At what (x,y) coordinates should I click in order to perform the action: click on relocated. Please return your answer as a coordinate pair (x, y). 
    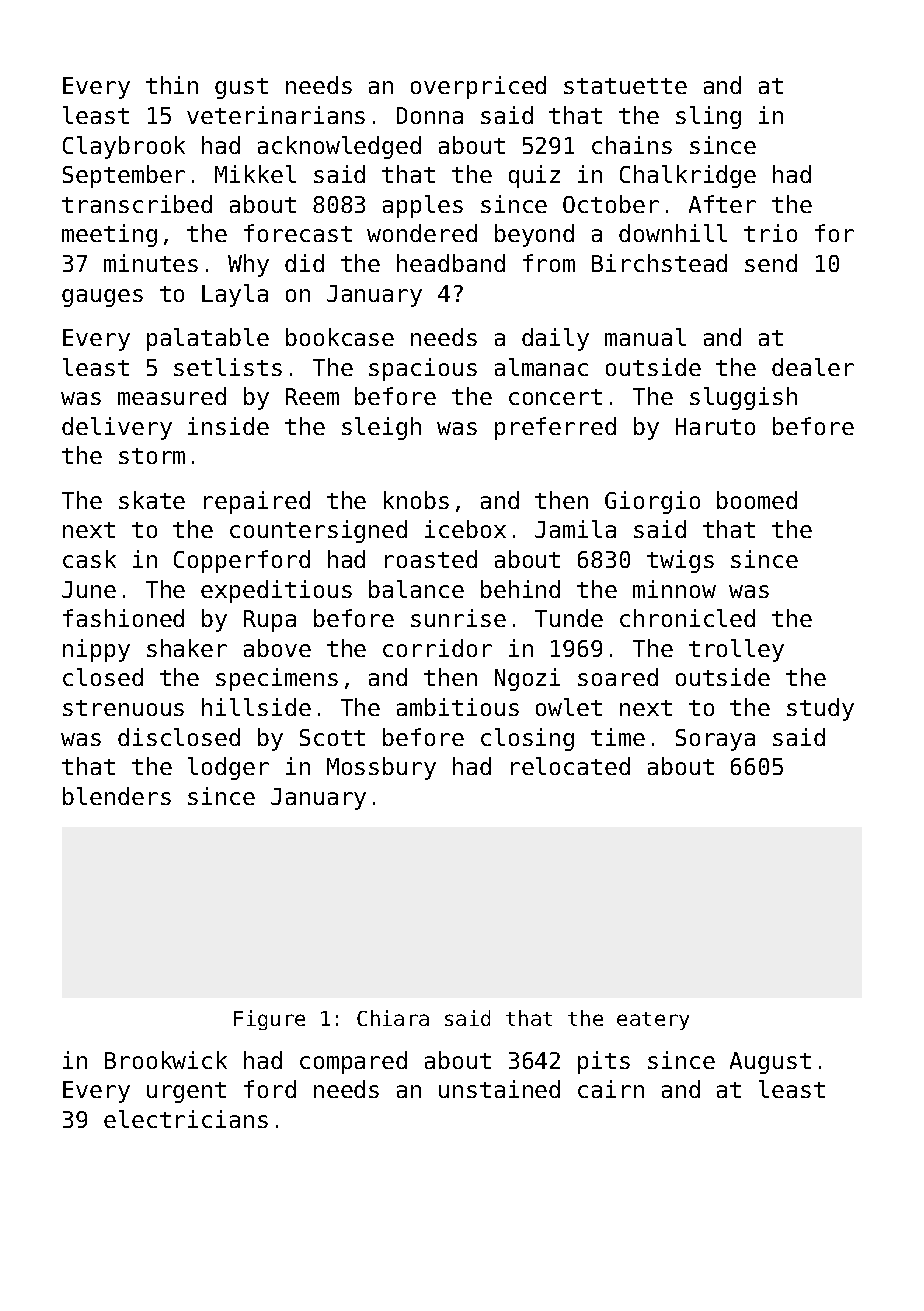
    Looking at the image, I should click on (570, 766).
